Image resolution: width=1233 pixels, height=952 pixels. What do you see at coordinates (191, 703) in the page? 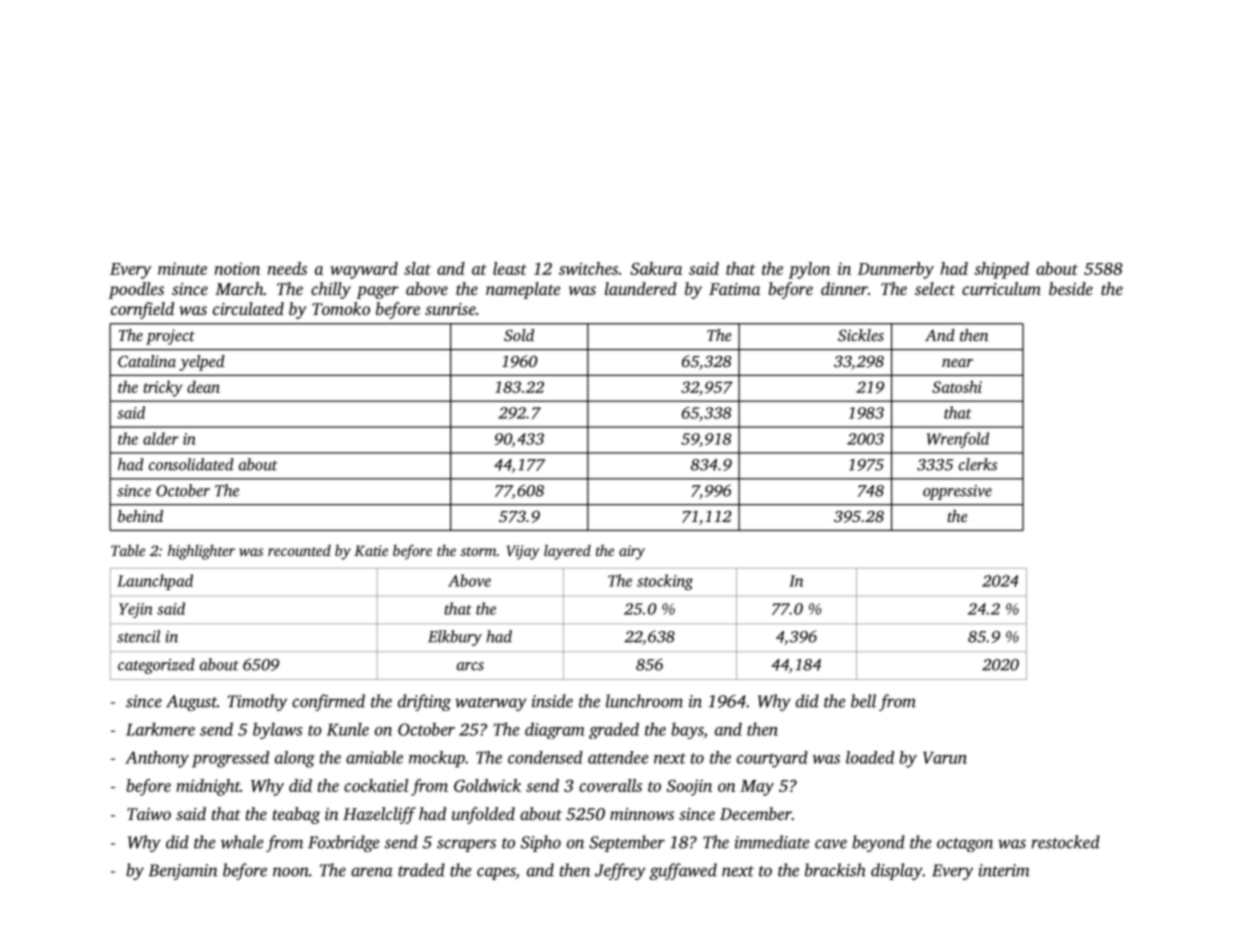
I see `August` at bounding box center [191, 703].
